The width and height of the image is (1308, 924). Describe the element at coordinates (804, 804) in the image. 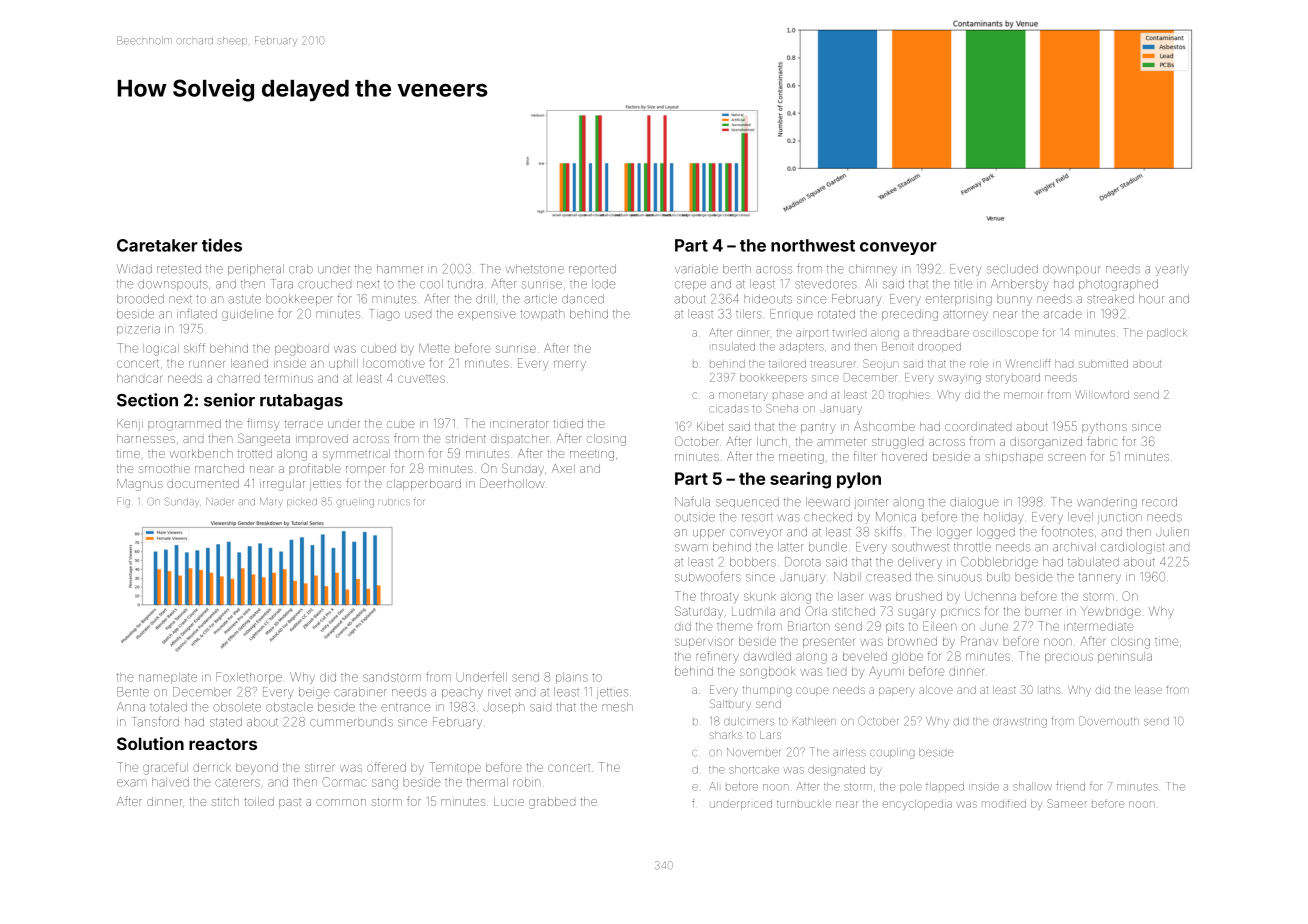

I see `turnbuckle` at that location.
